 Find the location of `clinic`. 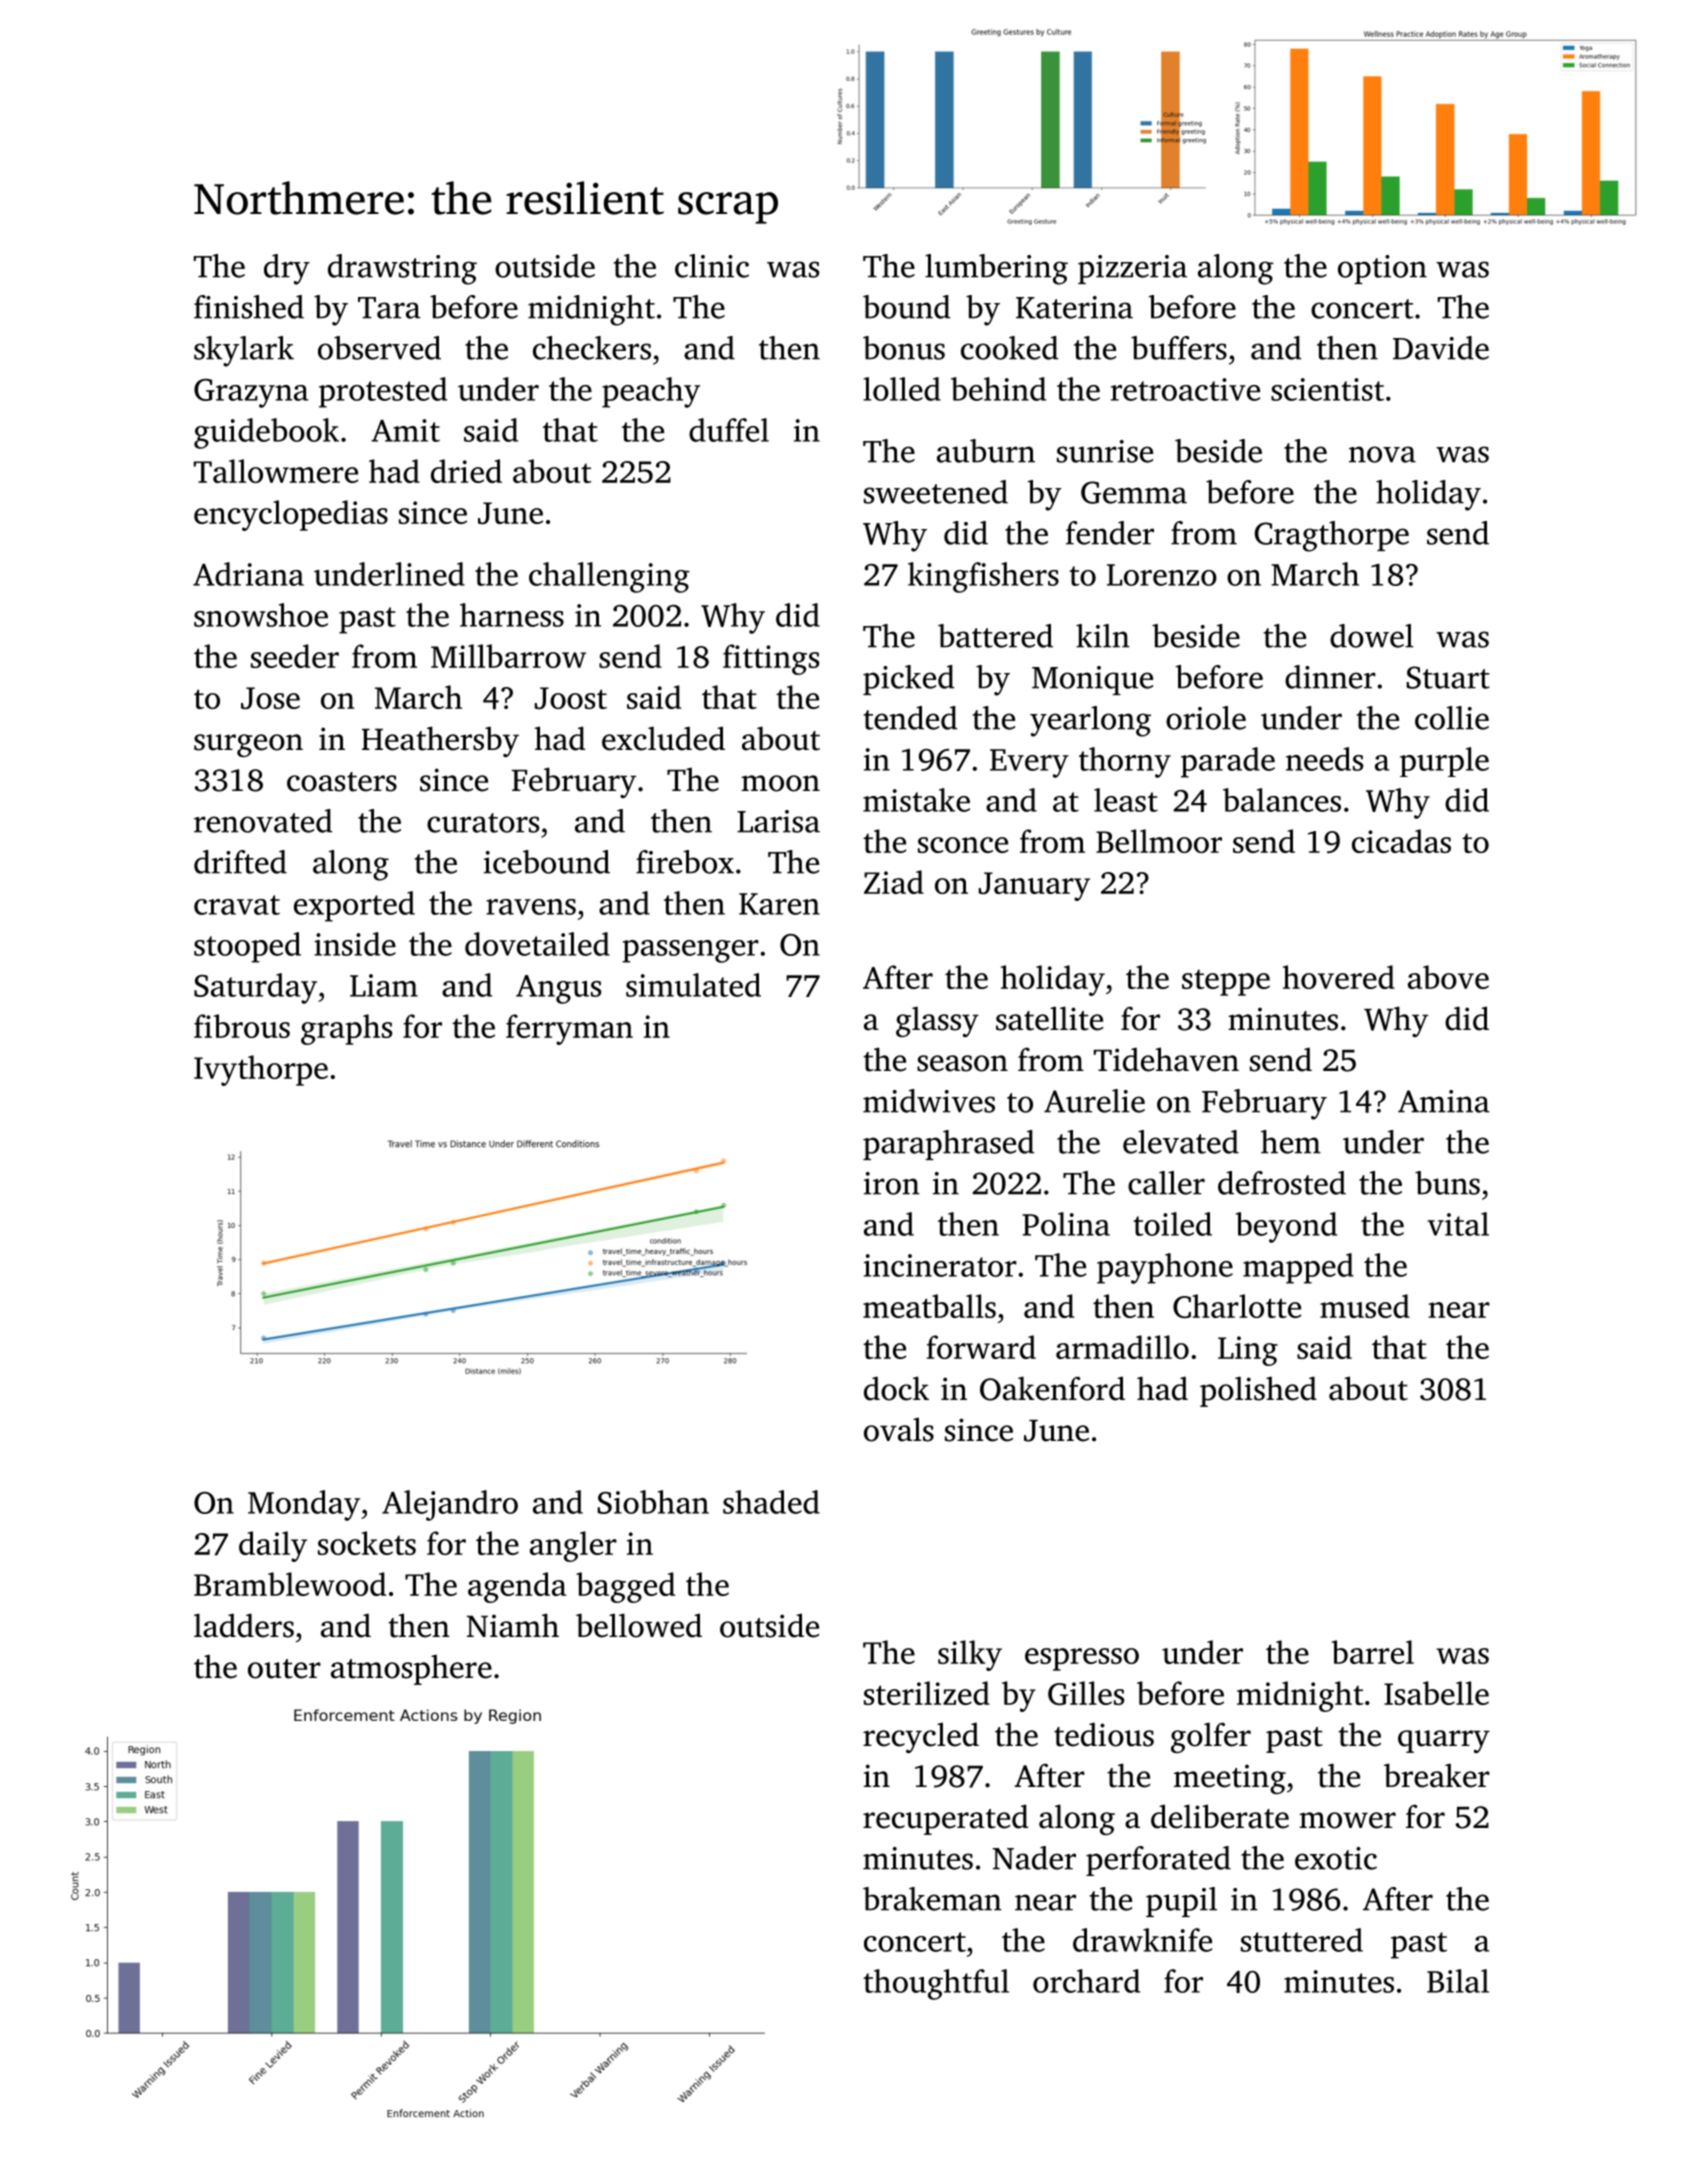

clinic is located at coordinates (712, 266).
